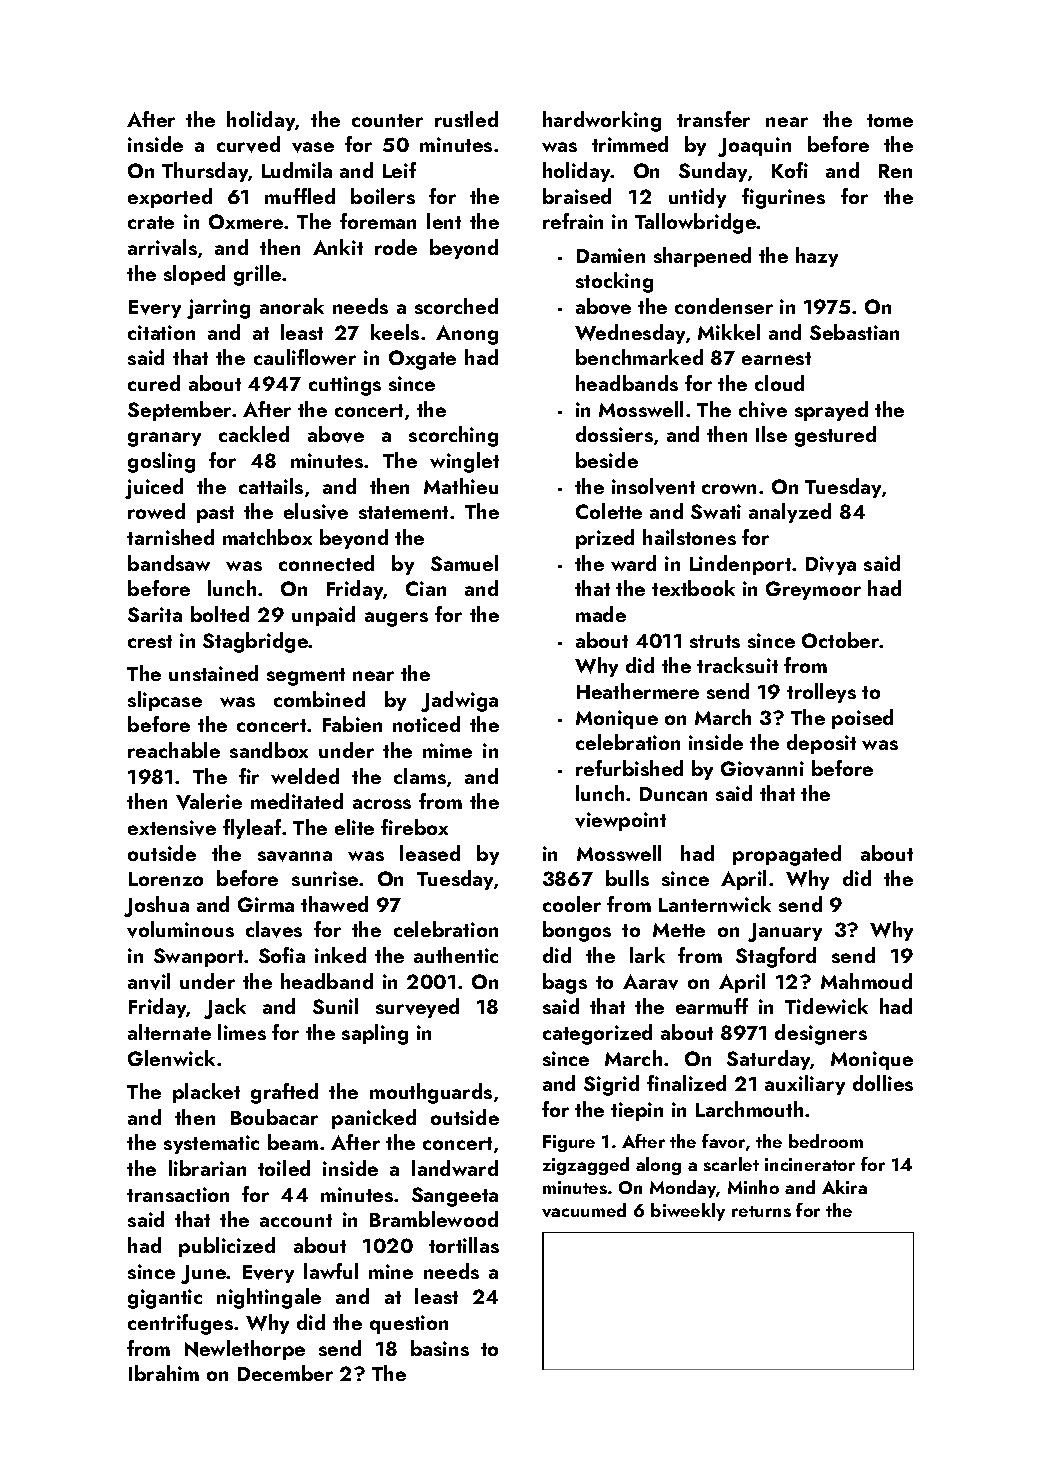 The height and width of the screenshot is (1480, 1042). Describe the element at coordinates (627, 878) in the screenshot. I see `bulls` at that location.
